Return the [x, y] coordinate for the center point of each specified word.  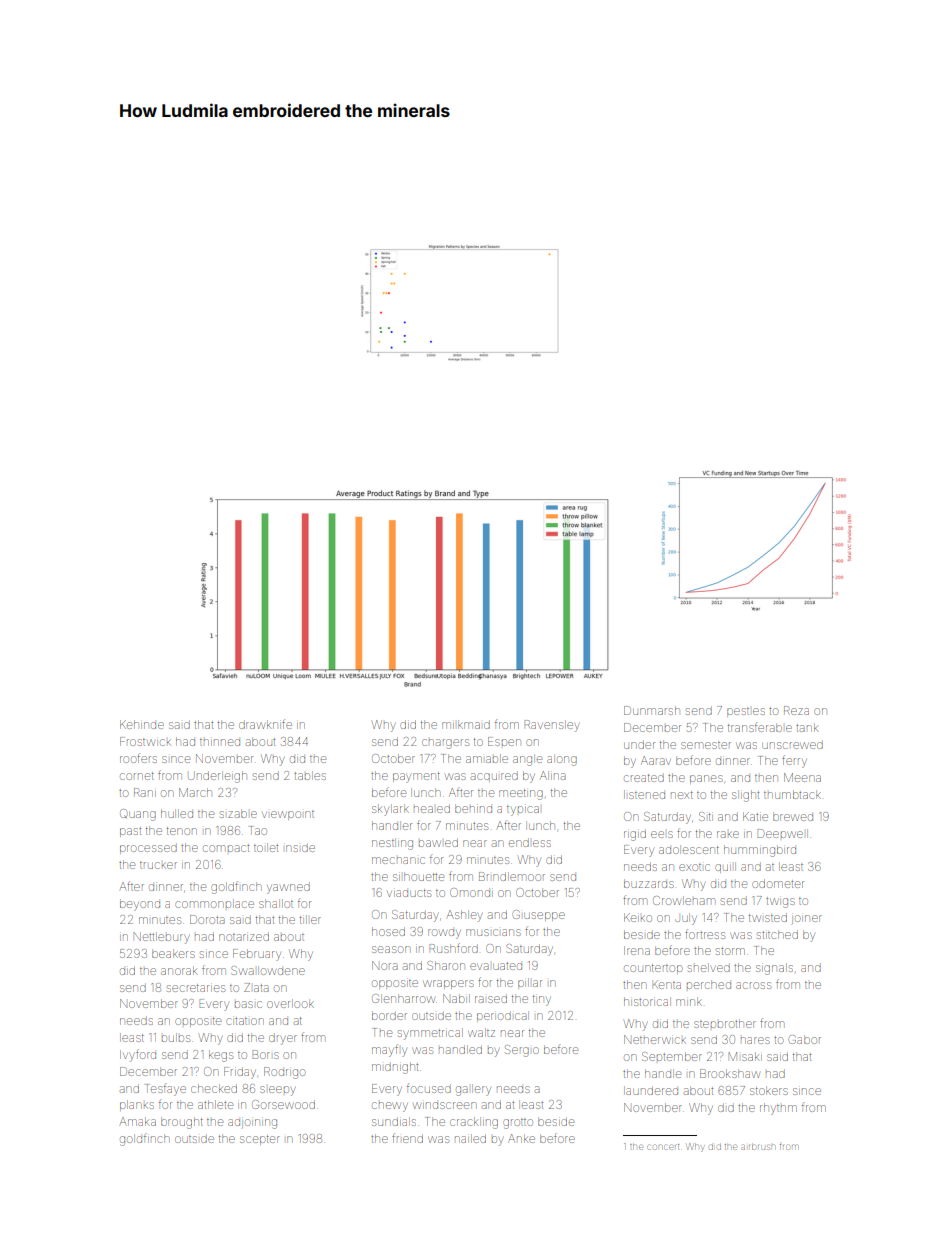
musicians [493, 932]
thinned [220, 742]
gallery [473, 1090]
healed [432, 808]
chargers [445, 744]
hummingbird [760, 851]
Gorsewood [283, 1104]
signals [774, 969]
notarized [244, 936]
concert [663, 1147]
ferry [794, 761]
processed [148, 849]
